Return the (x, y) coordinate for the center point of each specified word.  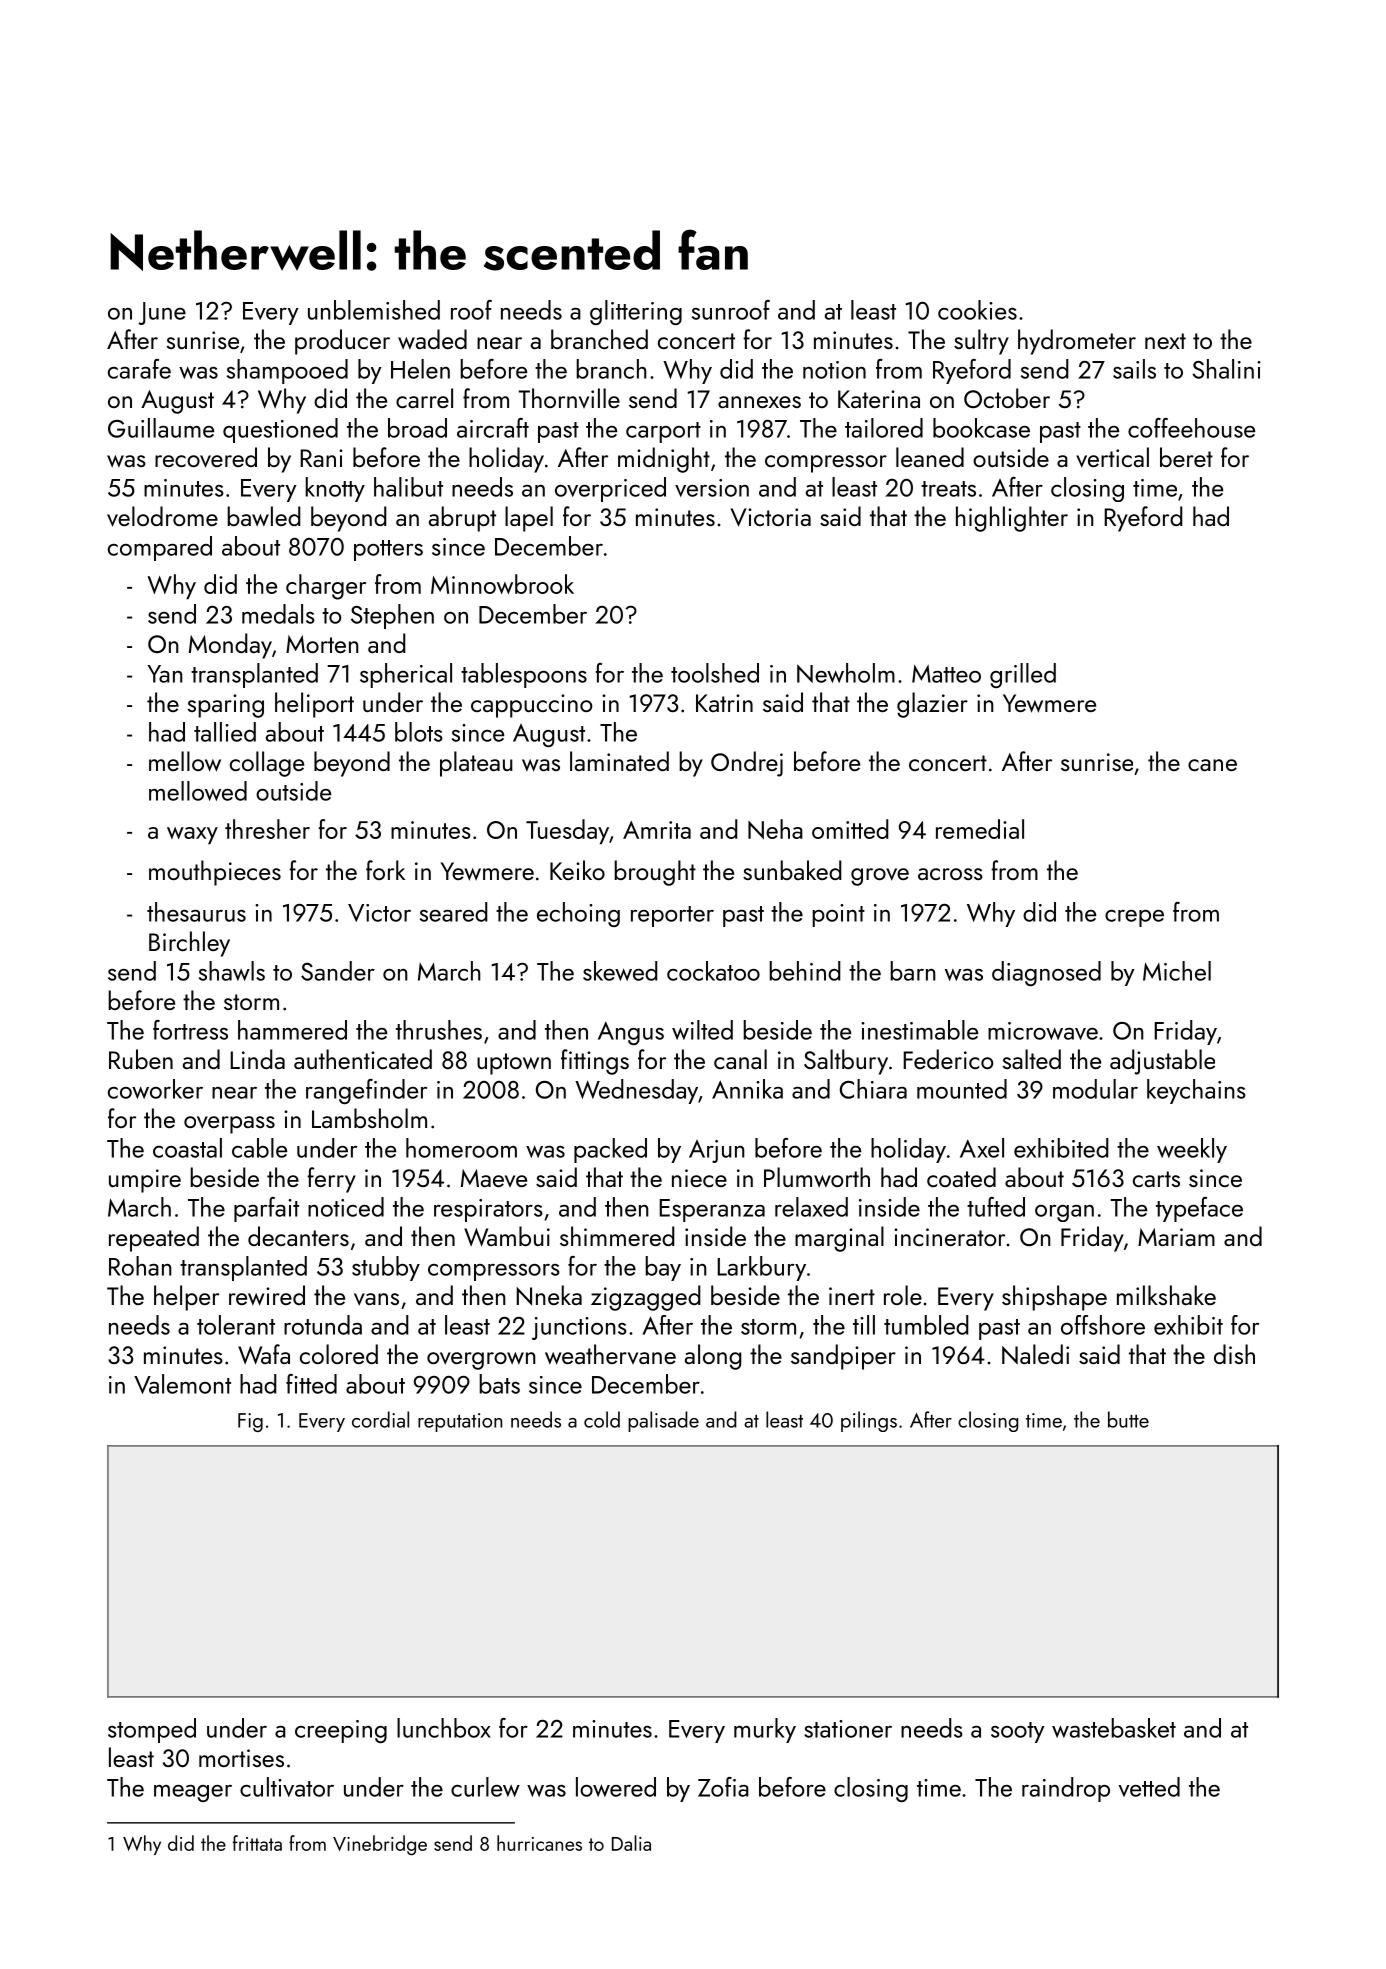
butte (1128, 1419)
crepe (1134, 918)
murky (765, 1730)
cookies (977, 310)
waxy (192, 836)
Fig (250, 1422)
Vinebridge (380, 1845)
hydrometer (1077, 342)
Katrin (724, 703)
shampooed (287, 371)
